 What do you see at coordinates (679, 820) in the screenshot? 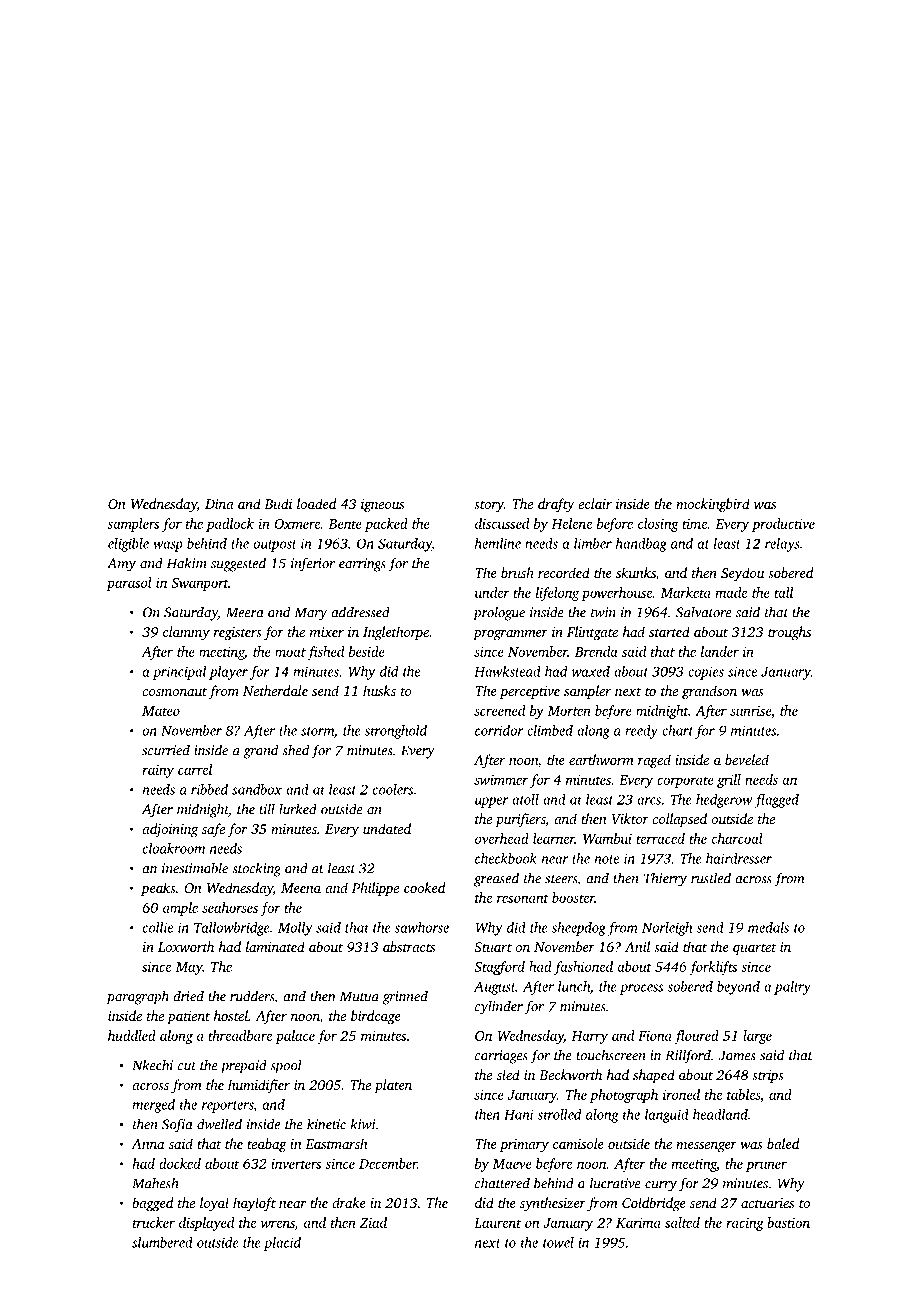
I see `collapsed` at bounding box center [679, 820].
